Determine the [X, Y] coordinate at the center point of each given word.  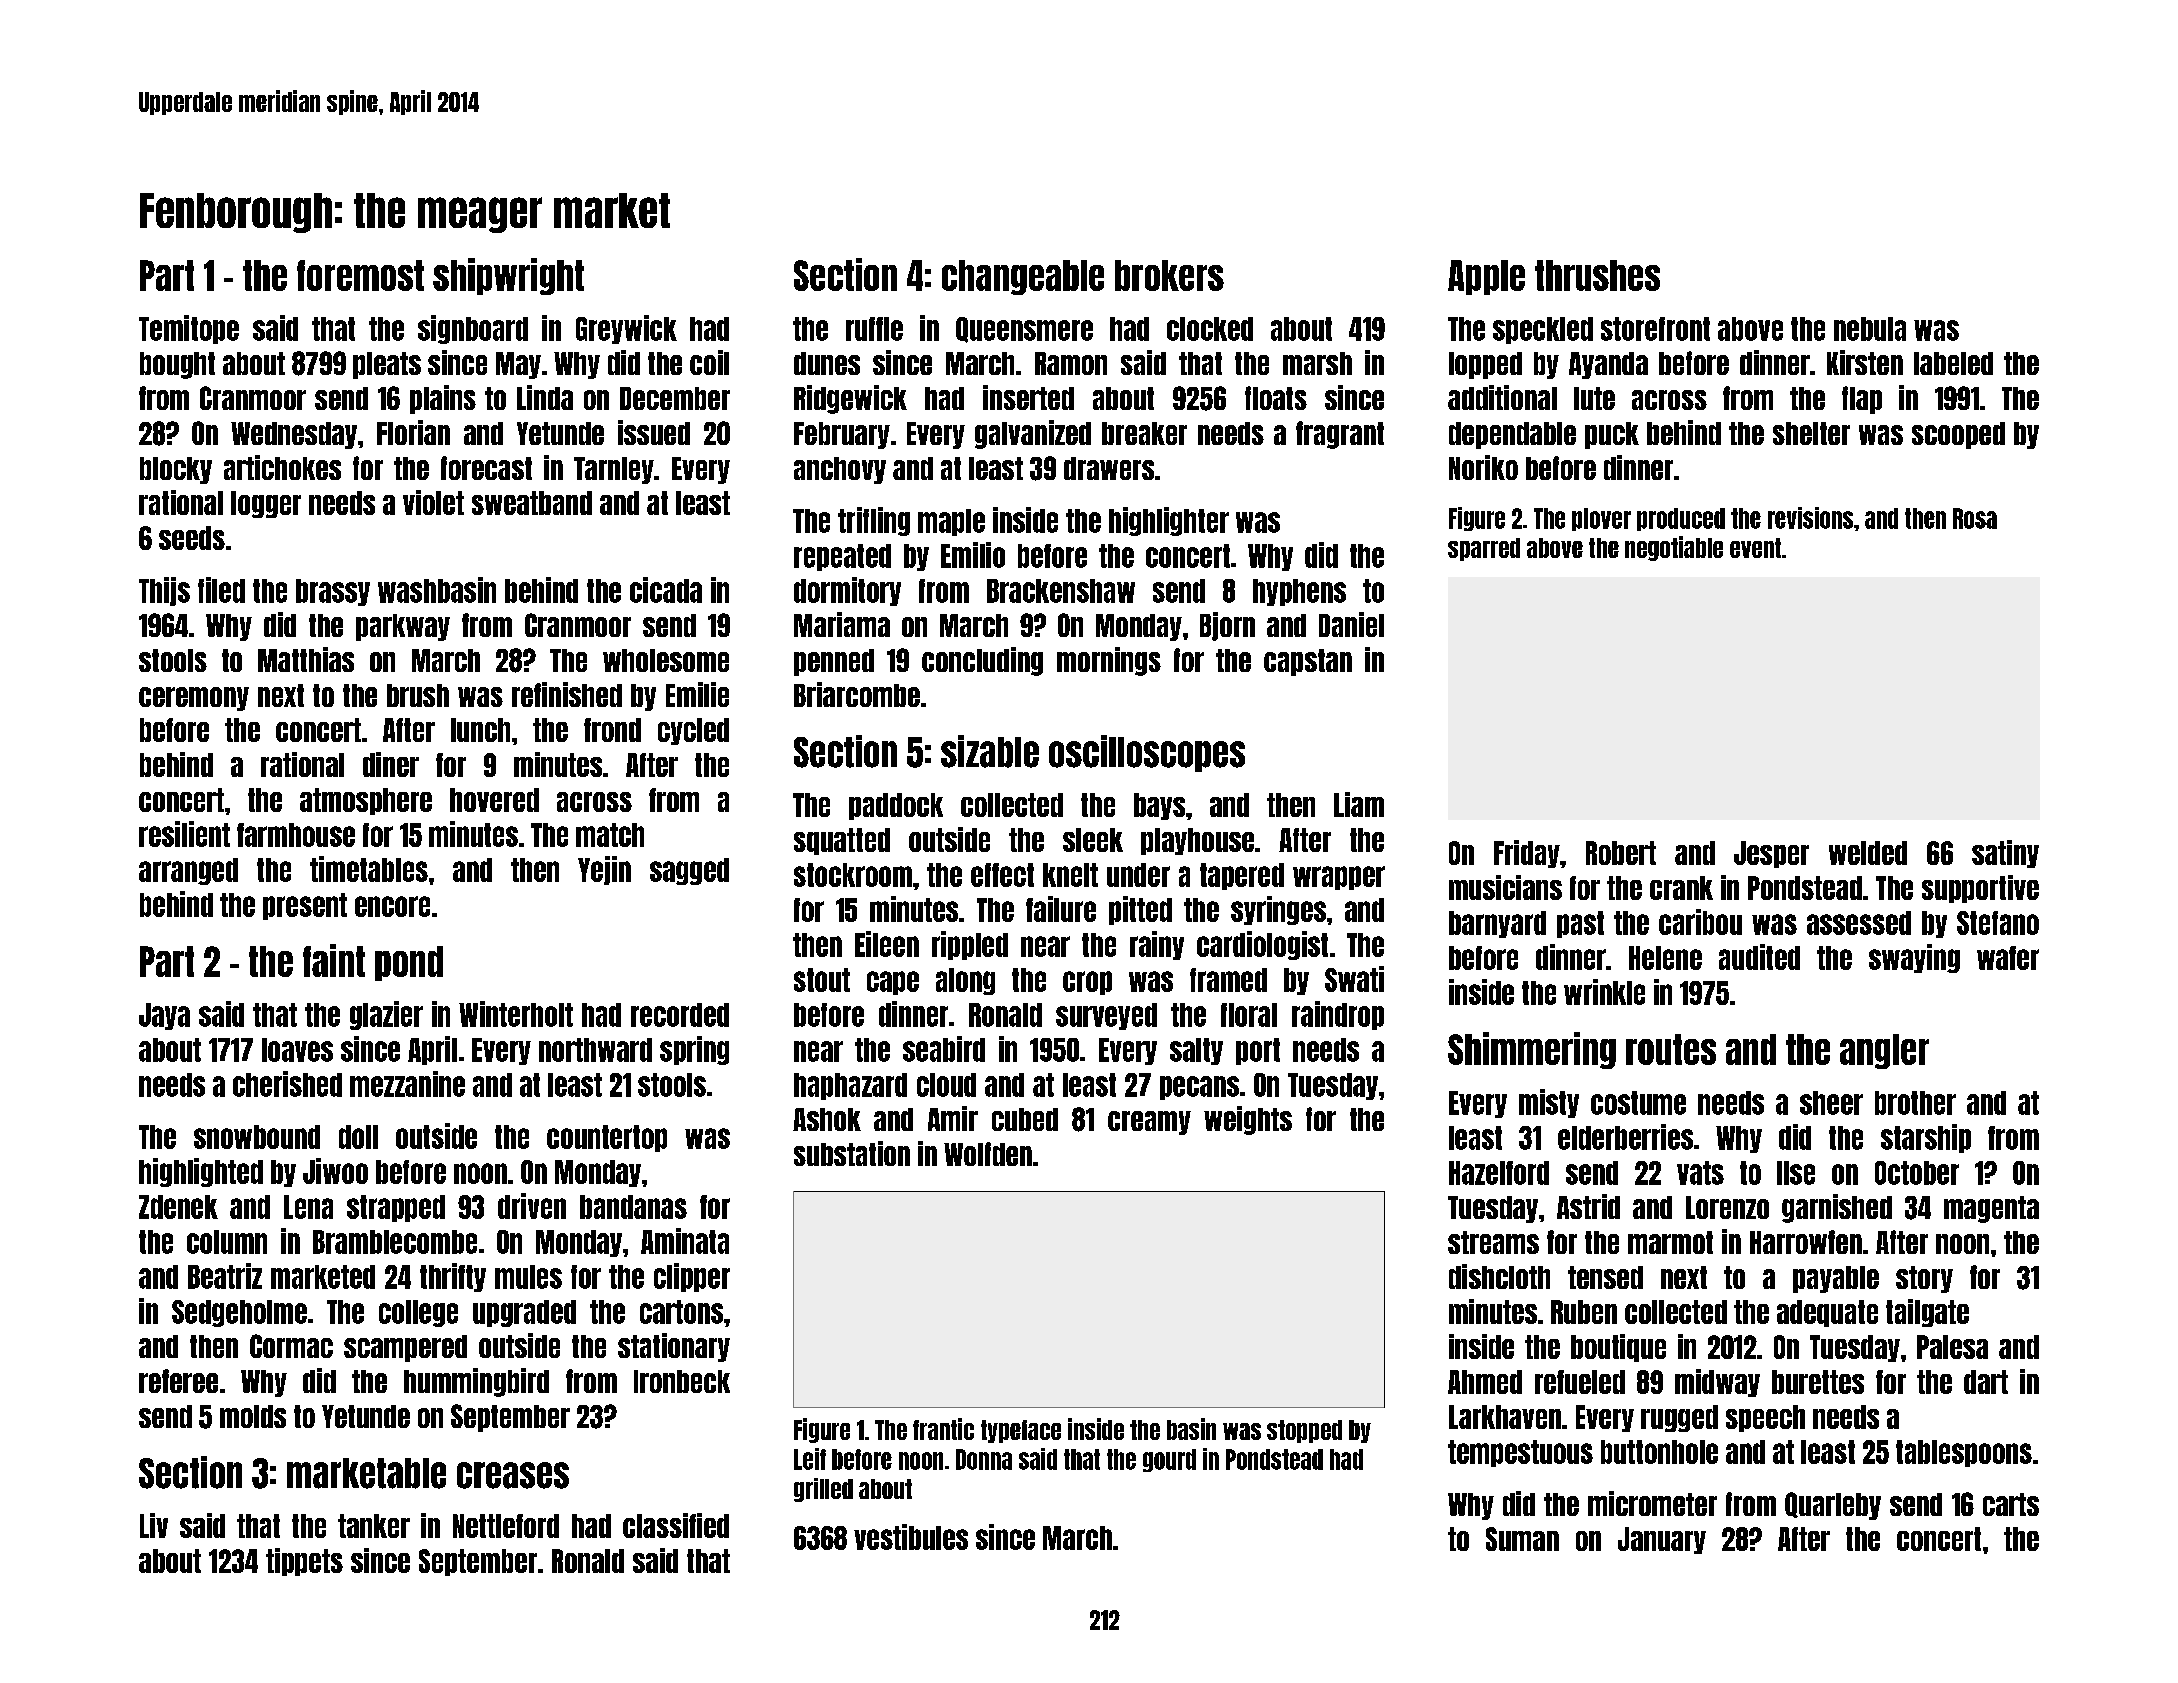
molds [253, 1416]
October [1917, 1173]
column [227, 1242]
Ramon [1071, 363]
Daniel [1351, 624]
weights [1248, 1120]
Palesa [1952, 1347]
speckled [1543, 330]
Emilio [973, 555]
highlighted [201, 1172]
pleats [387, 365]
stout [822, 980]
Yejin [604, 870]
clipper [692, 1277]
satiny [2005, 854]
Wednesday [294, 435]
